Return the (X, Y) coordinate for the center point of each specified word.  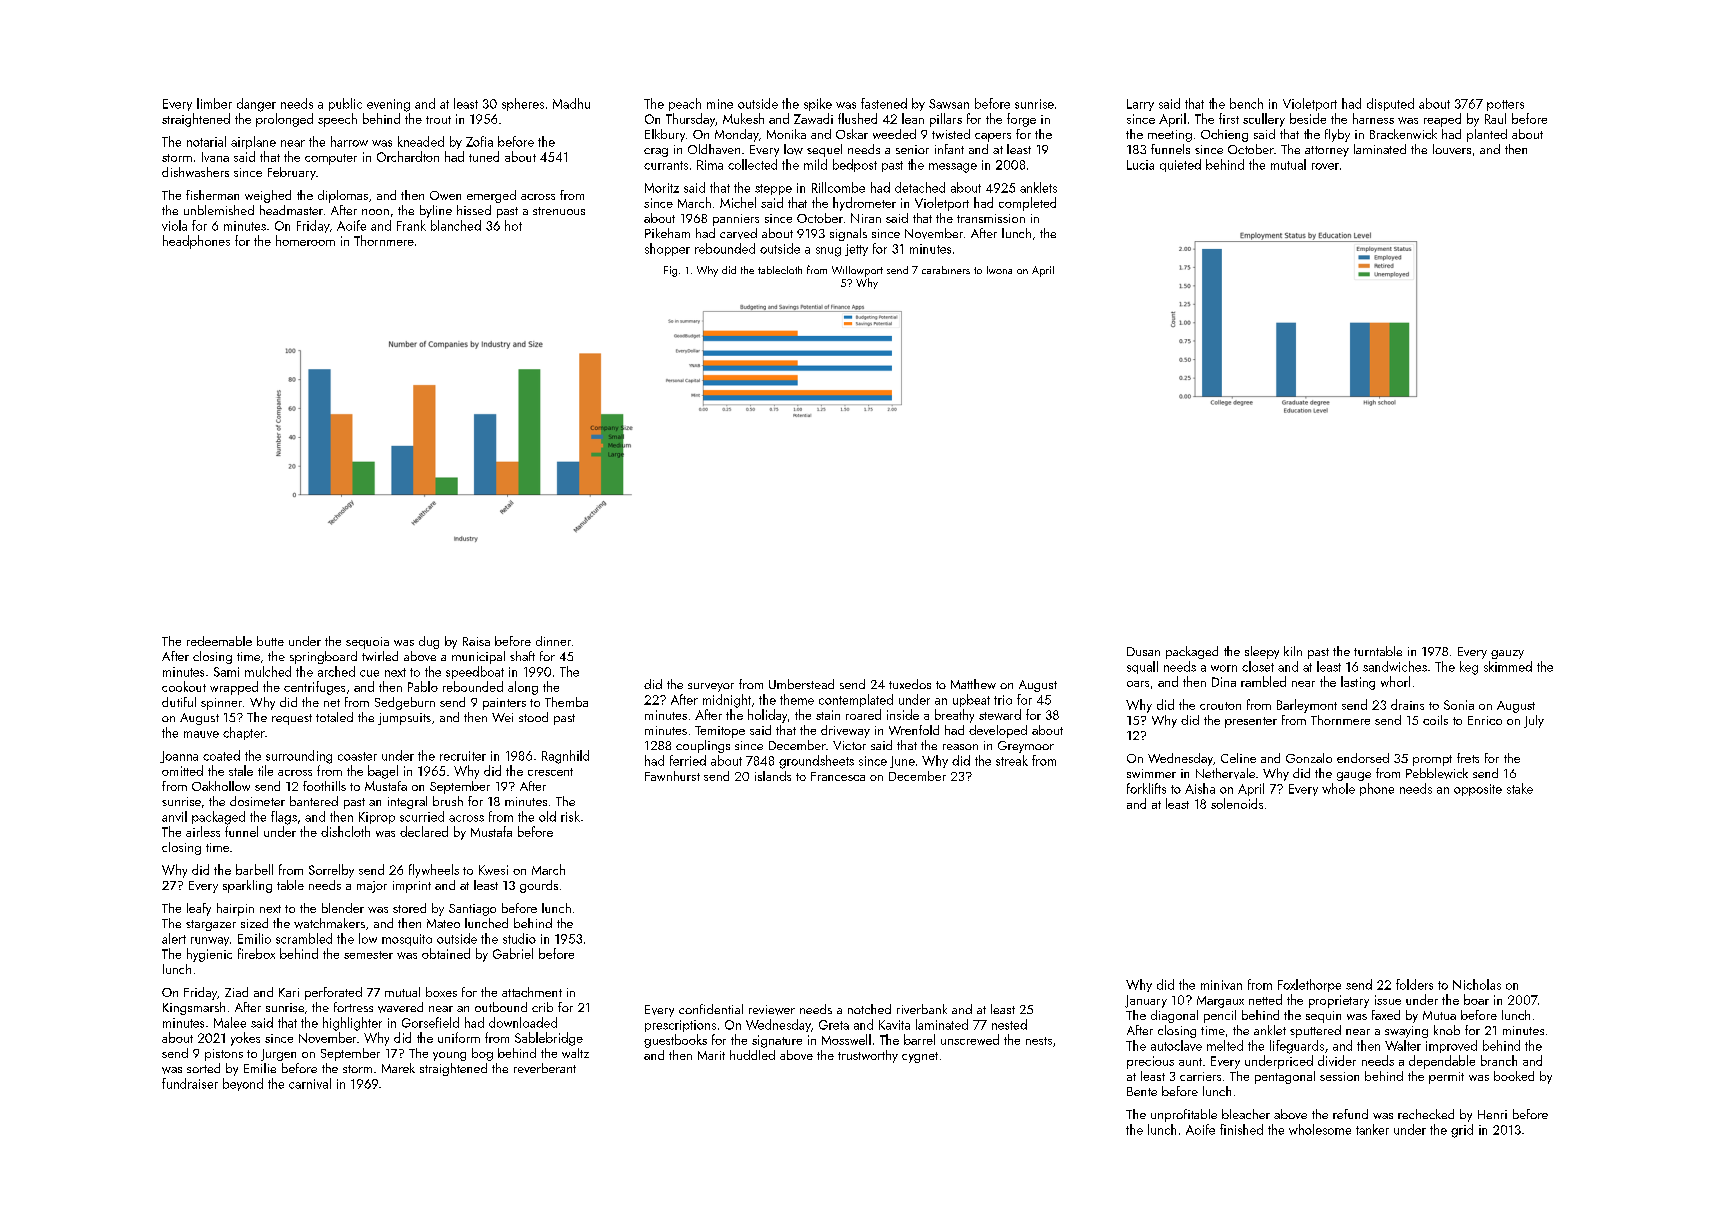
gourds (539, 886)
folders (1414, 984)
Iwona (999, 270)
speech (337, 120)
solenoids (1237, 803)
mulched (268, 671)
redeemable (219, 641)
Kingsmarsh (194, 1008)
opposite (1478, 790)
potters (1505, 105)
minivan (1221, 985)
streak (1012, 760)
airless (203, 831)
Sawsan (949, 104)
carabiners (946, 270)
